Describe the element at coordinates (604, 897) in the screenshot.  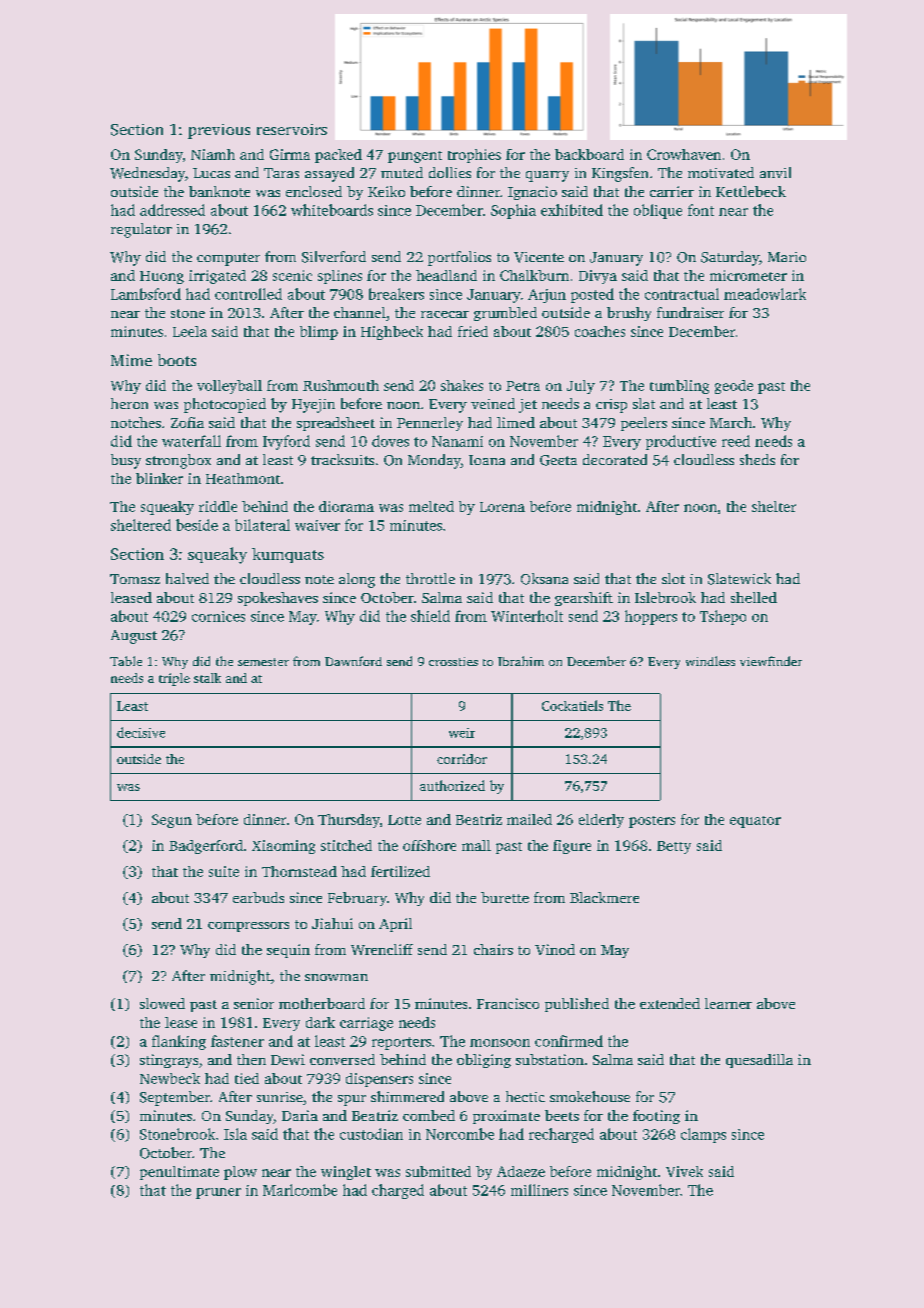
I see `Blackmere` at that location.
